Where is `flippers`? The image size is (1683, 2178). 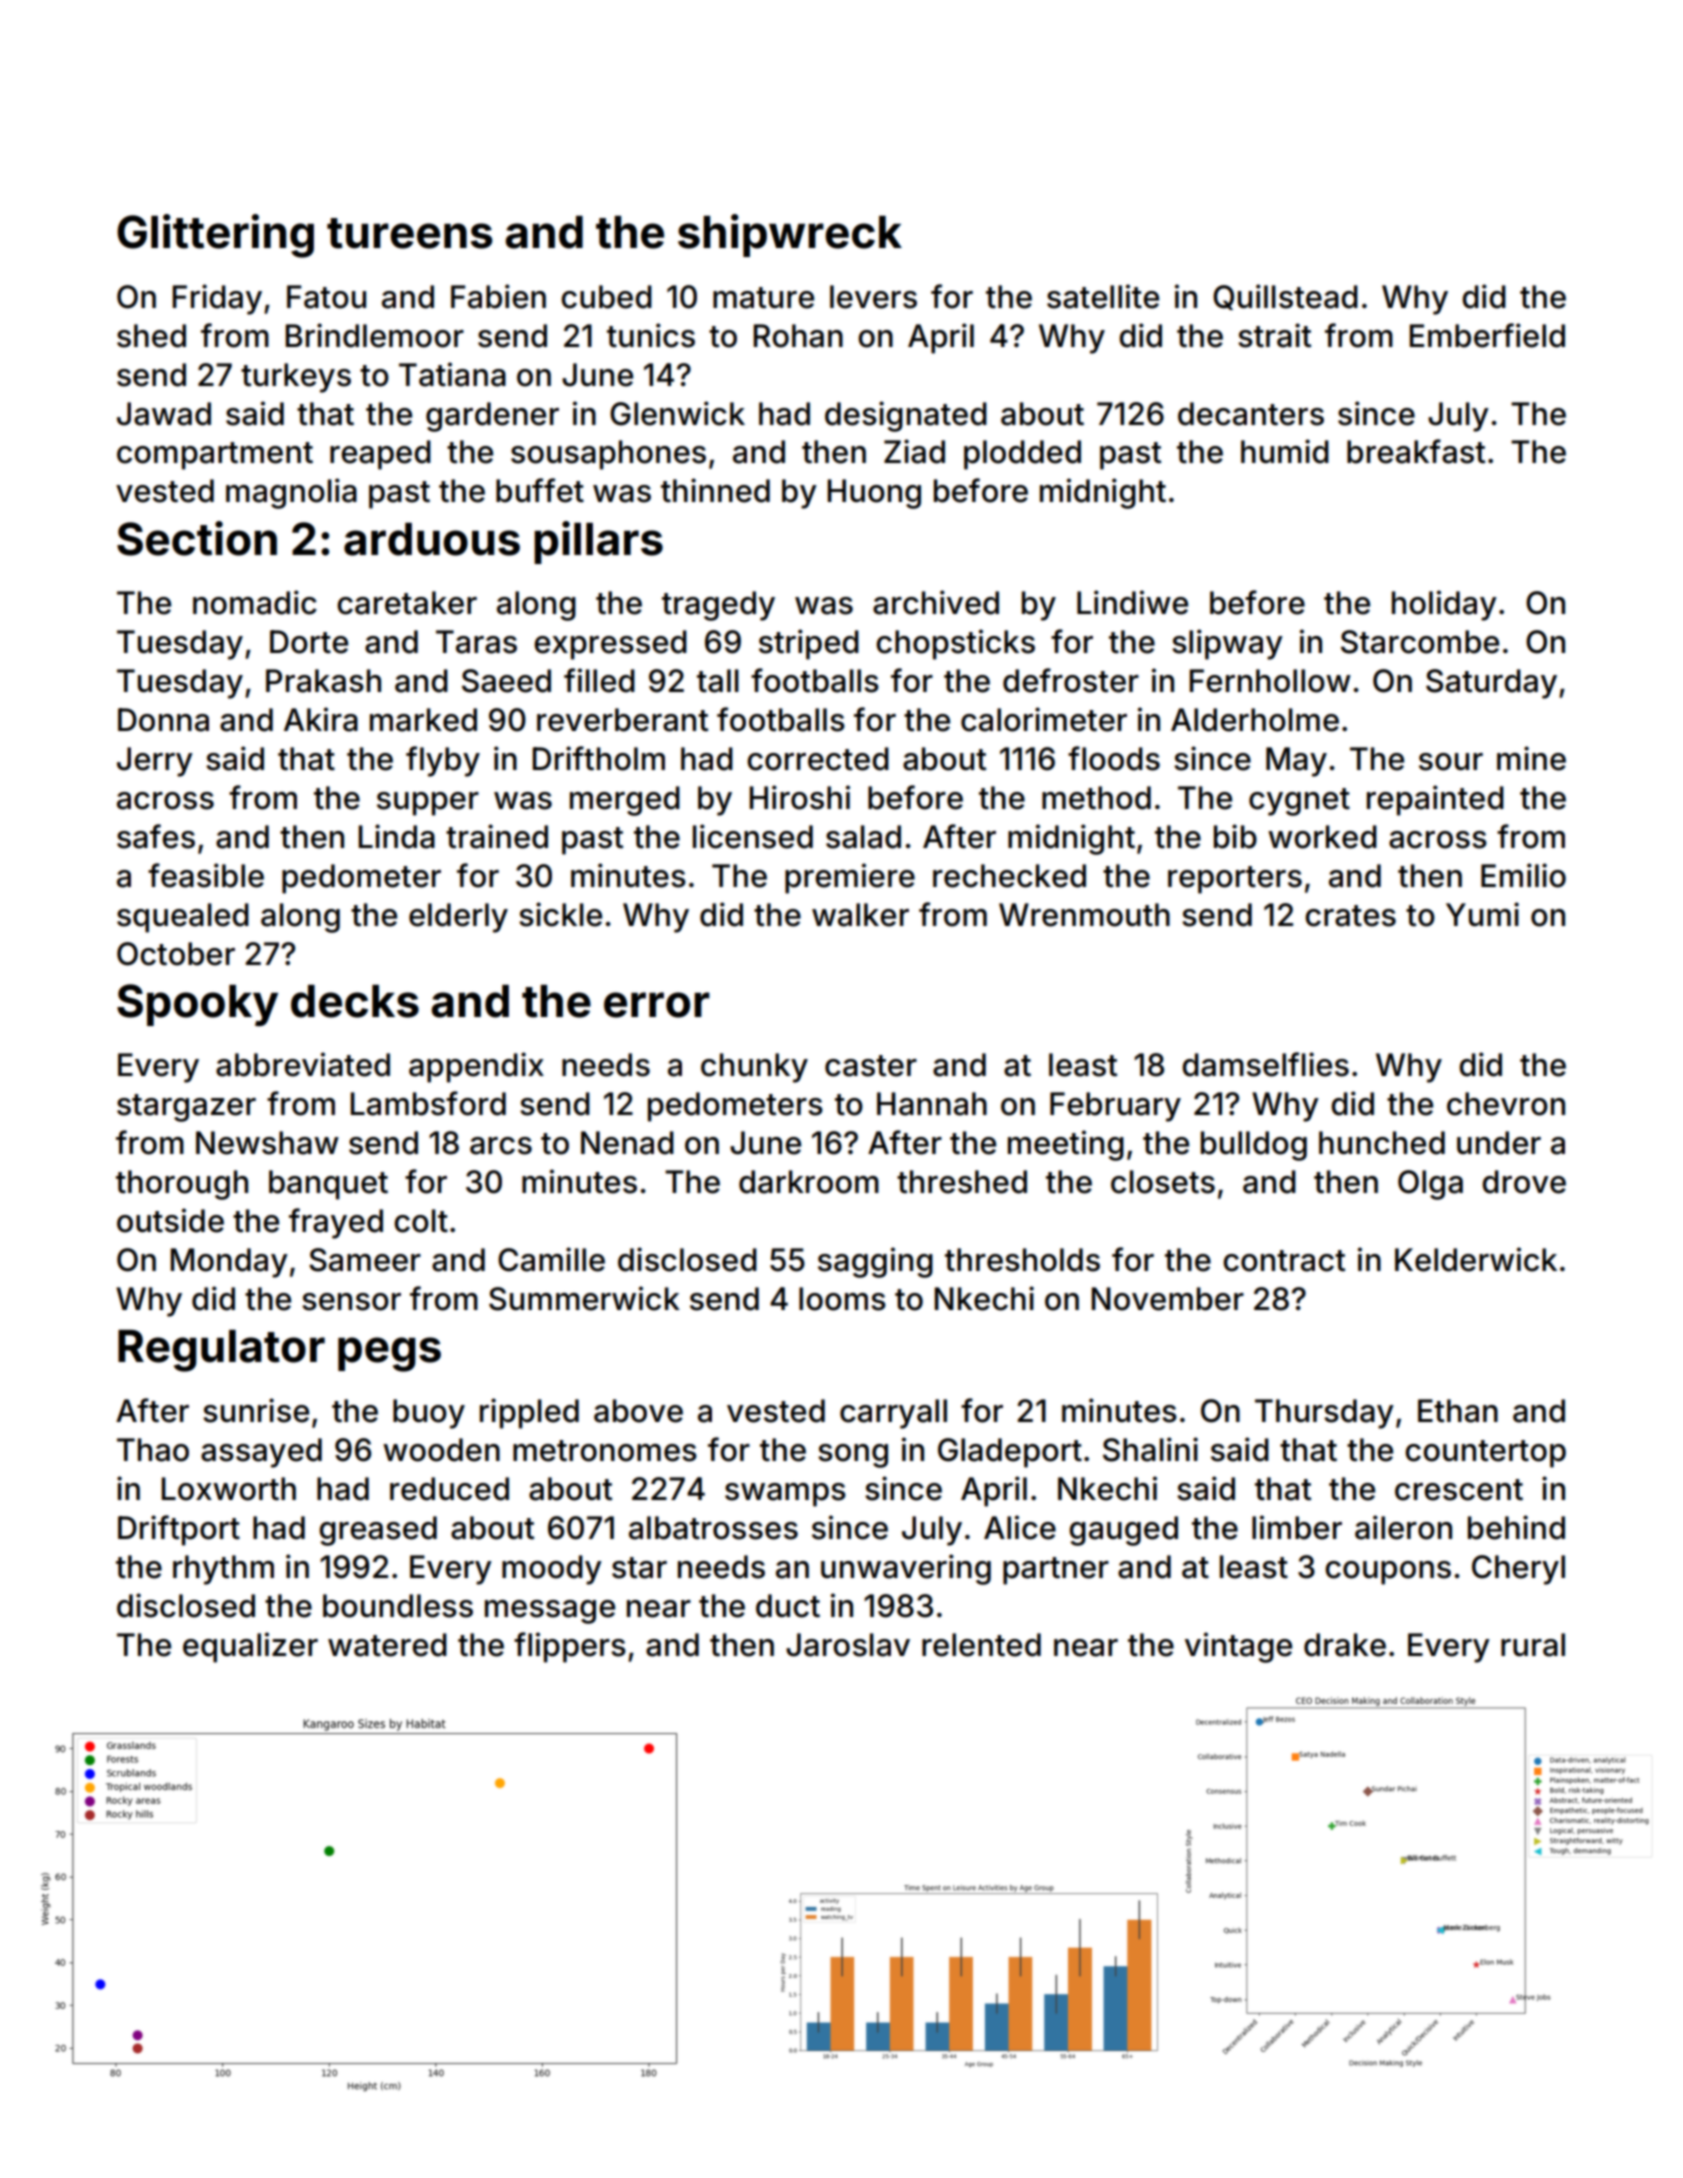
flippers is located at coordinates (570, 1647).
